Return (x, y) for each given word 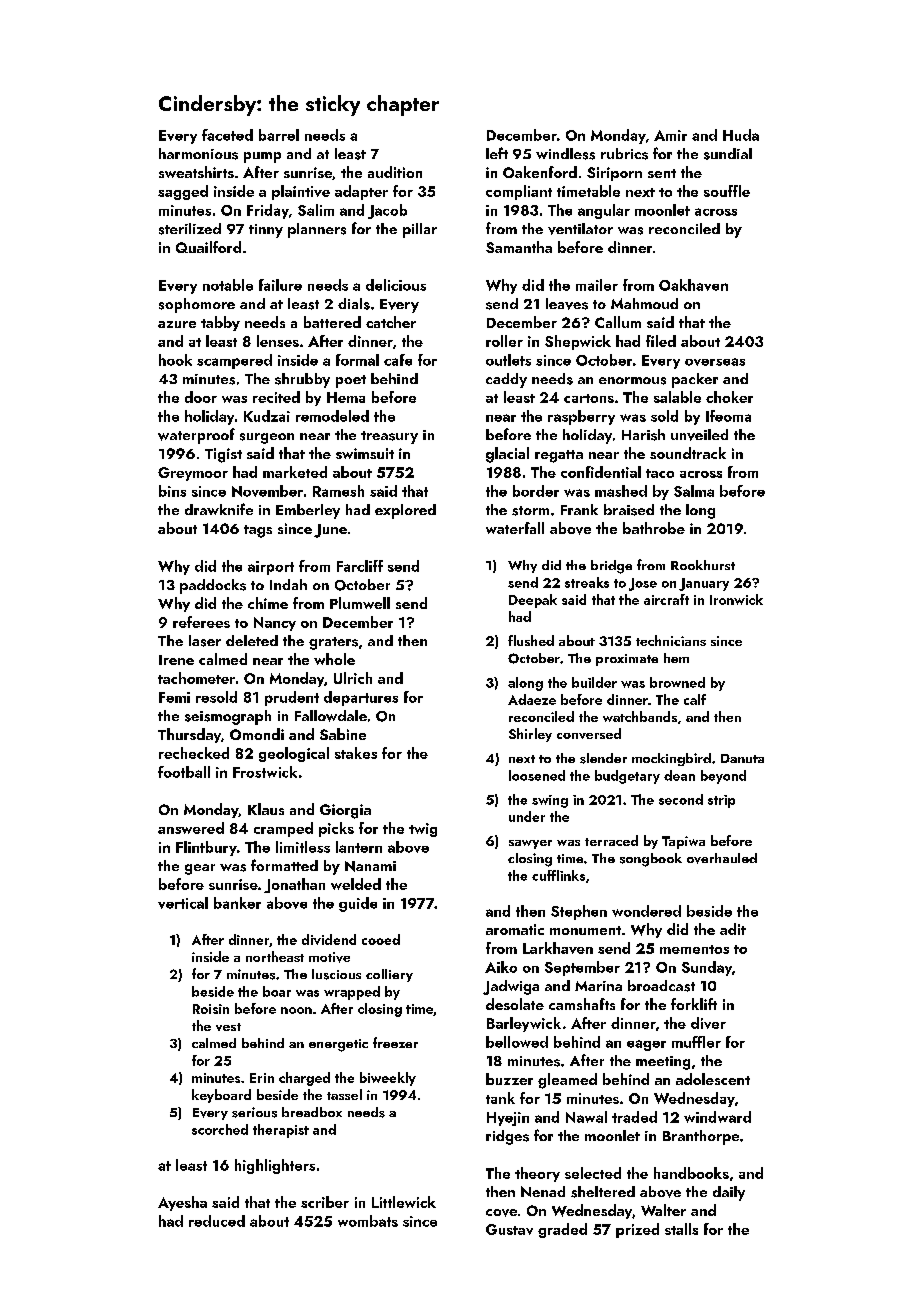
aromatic (515, 929)
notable (228, 285)
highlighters (275, 1166)
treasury (389, 437)
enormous (632, 381)
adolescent (713, 1079)
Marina (598, 986)
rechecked (194, 753)
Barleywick (524, 1024)
